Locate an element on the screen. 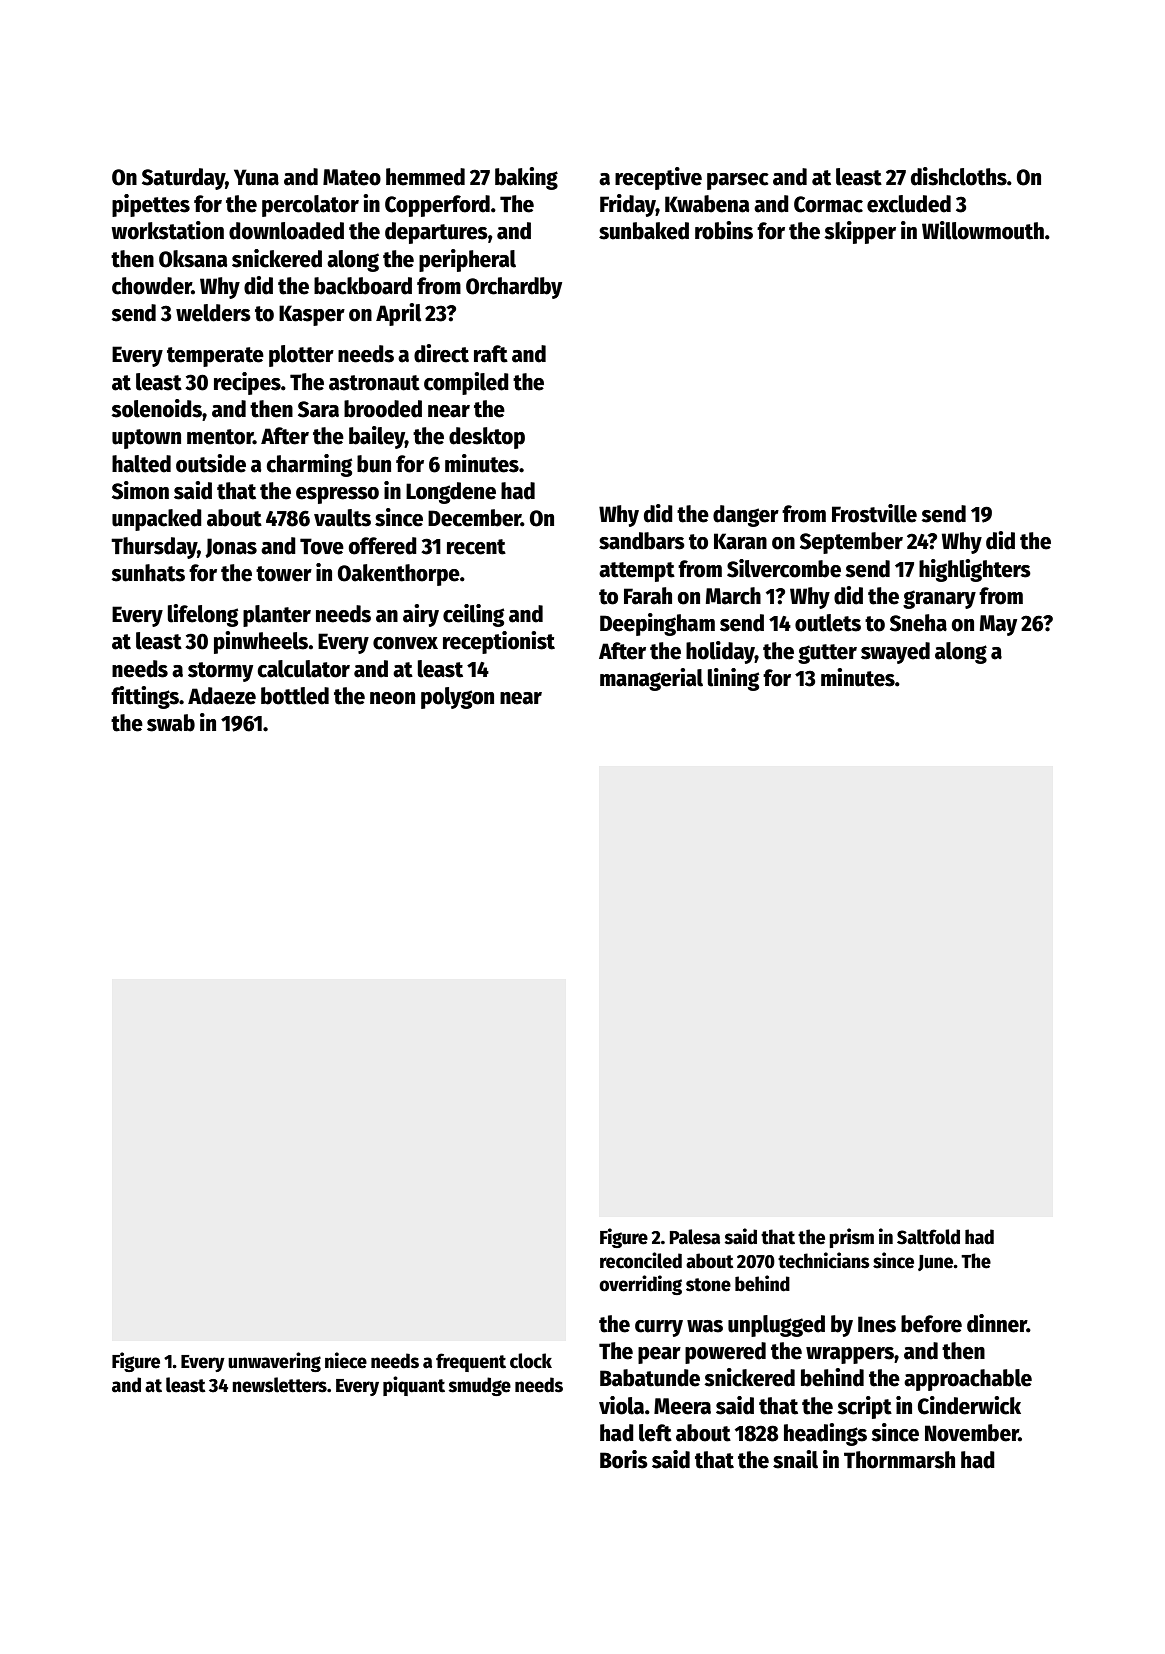 The height and width of the screenshot is (1654, 1165). baking is located at coordinates (526, 178).
